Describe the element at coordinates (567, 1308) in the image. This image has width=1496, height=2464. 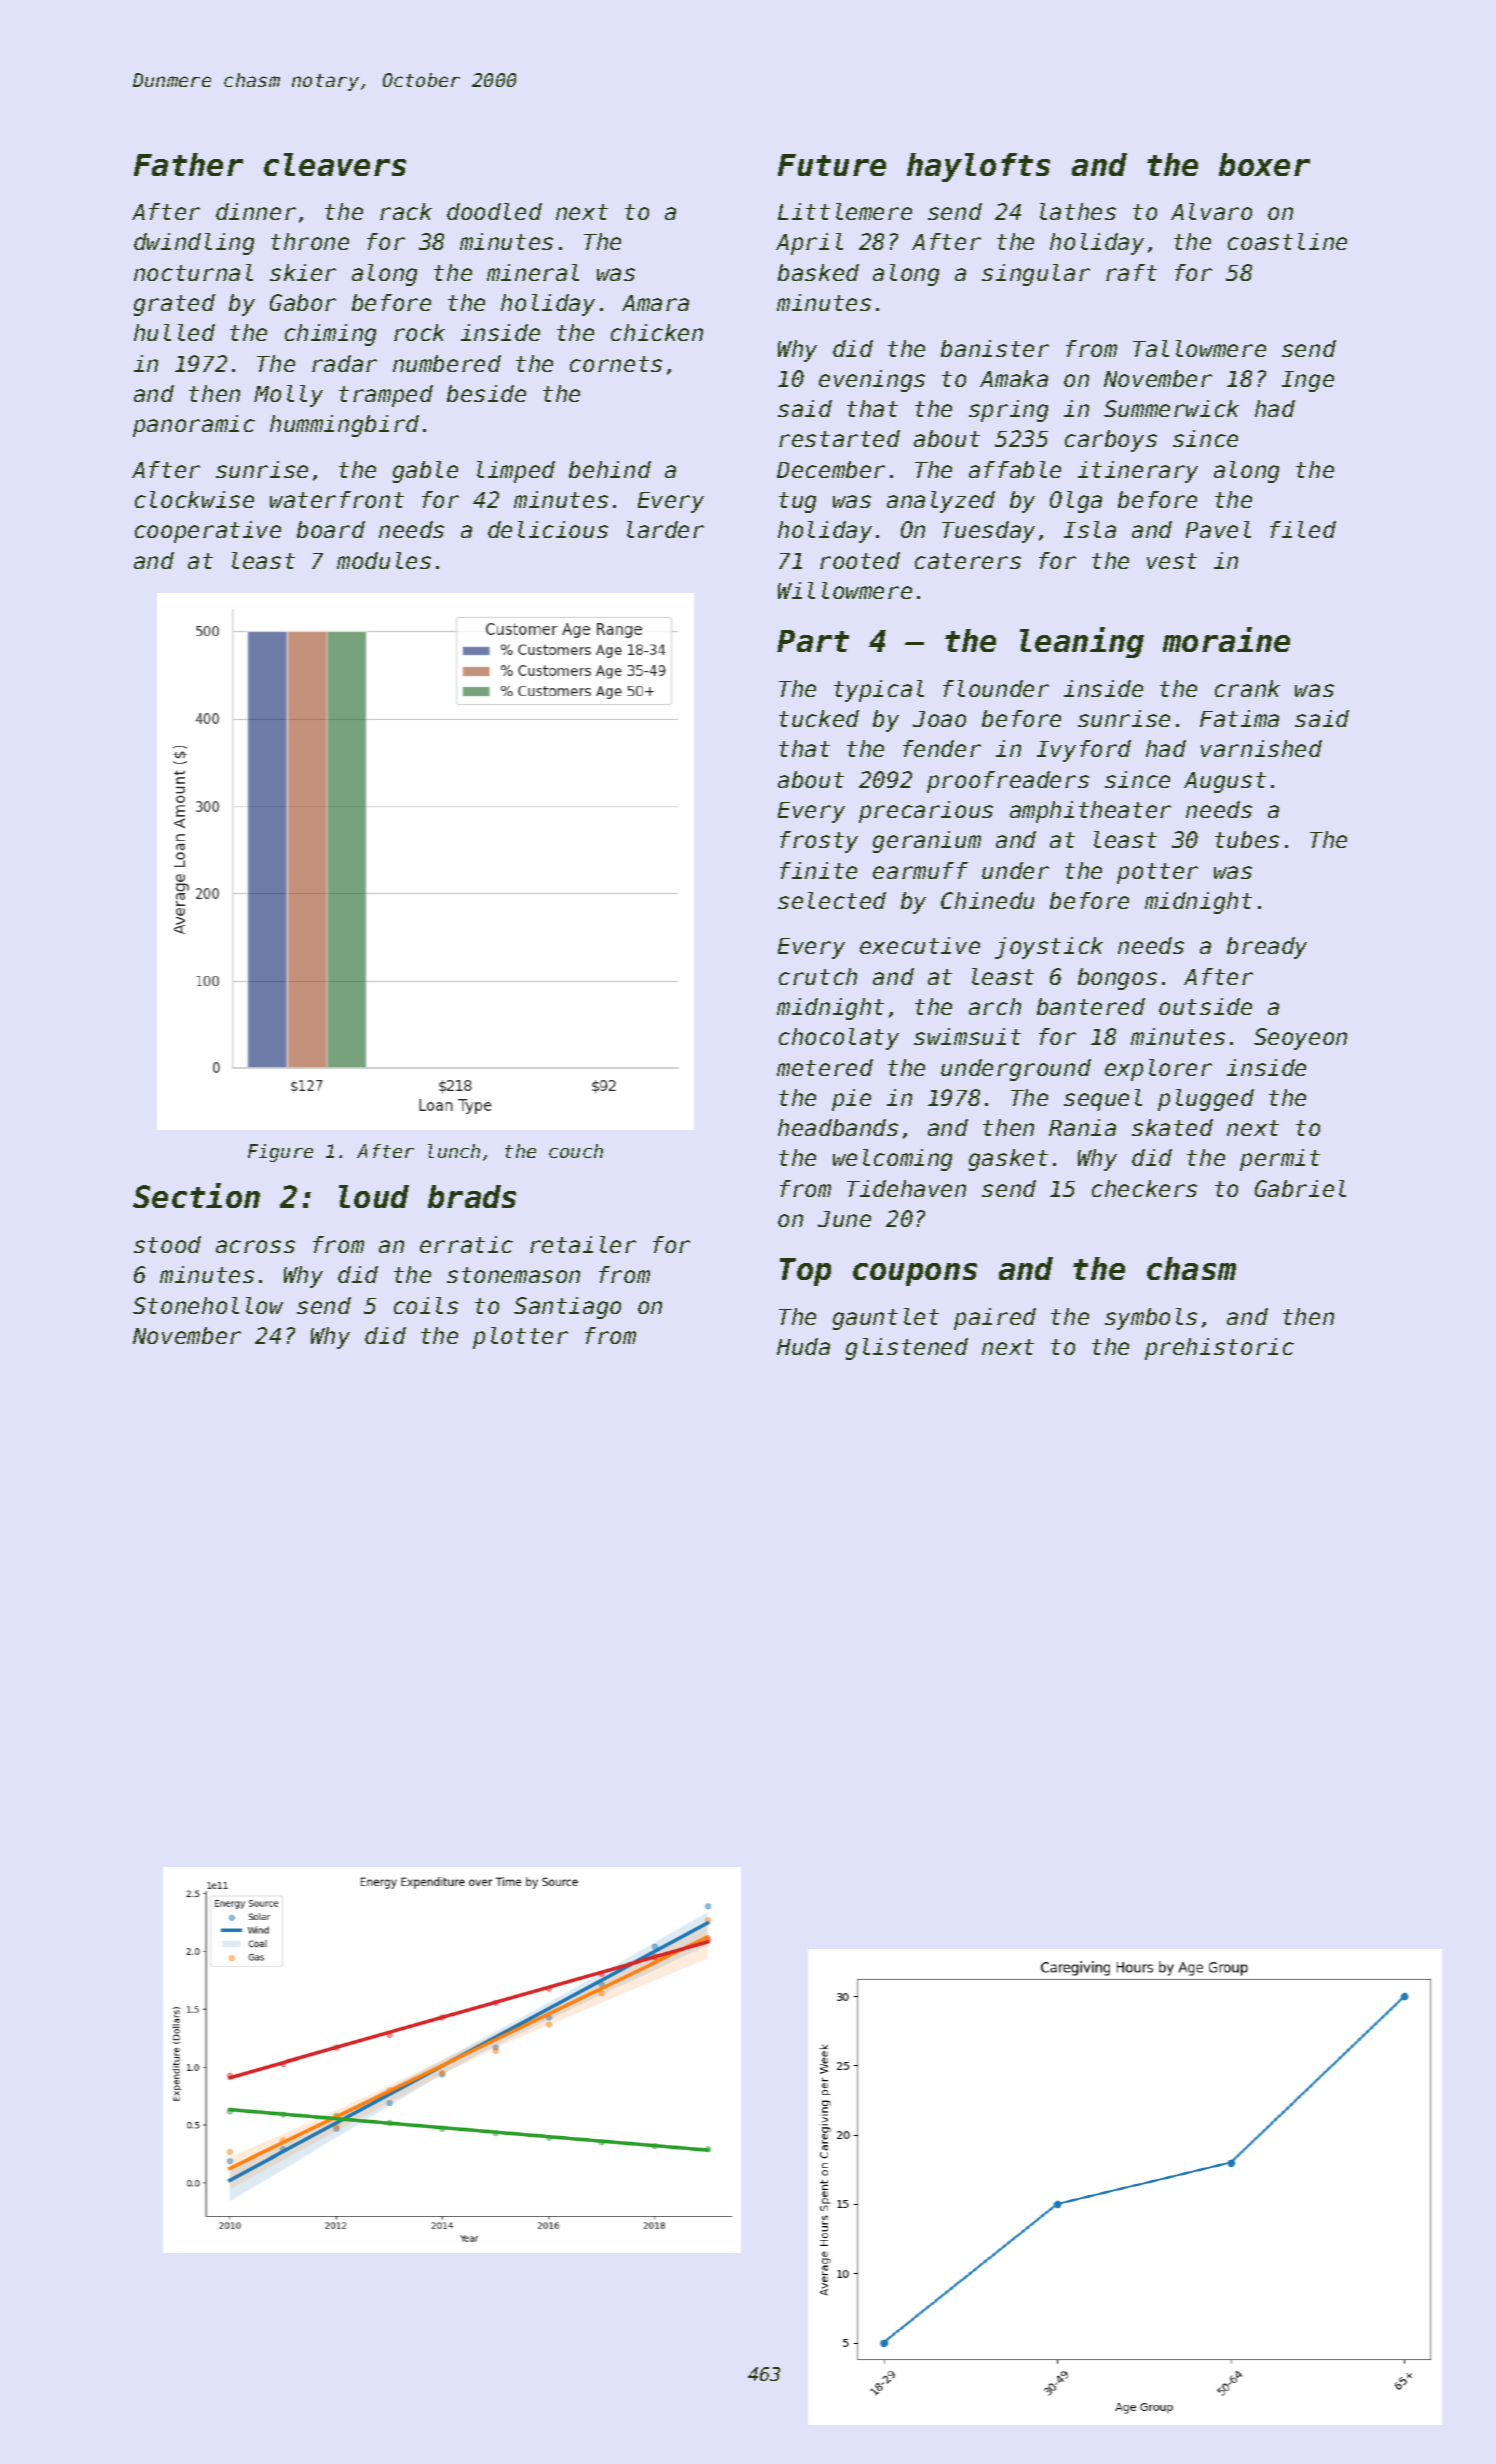
I see `Santiago` at that location.
